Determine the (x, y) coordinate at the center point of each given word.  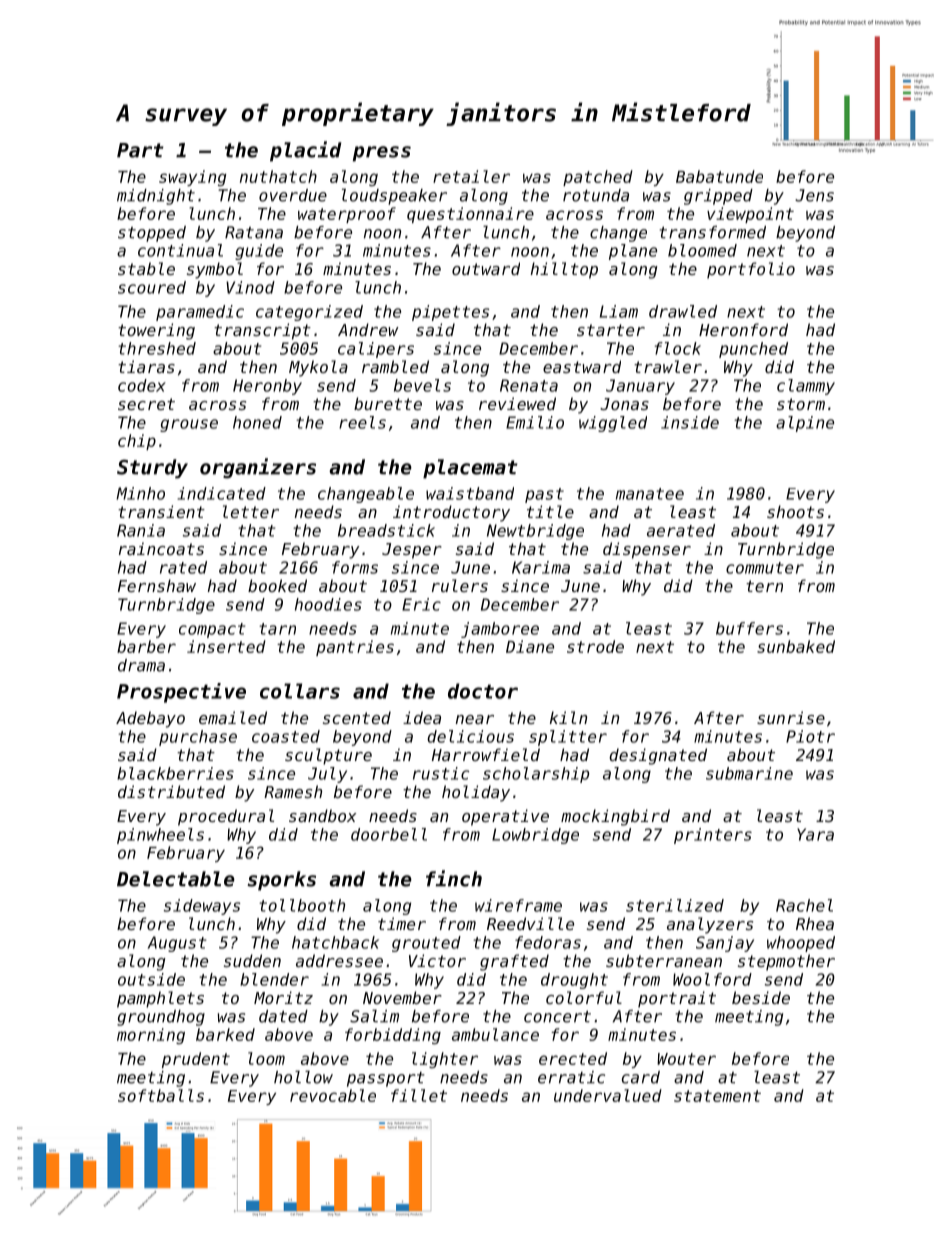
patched (598, 178)
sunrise (791, 717)
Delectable (176, 879)
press (382, 154)
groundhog (161, 1018)
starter (611, 330)
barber (146, 646)
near (475, 719)
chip (137, 442)
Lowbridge (535, 836)
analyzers (710, 925)
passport (386, 1079)
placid (305, 151)
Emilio (535, 422)
